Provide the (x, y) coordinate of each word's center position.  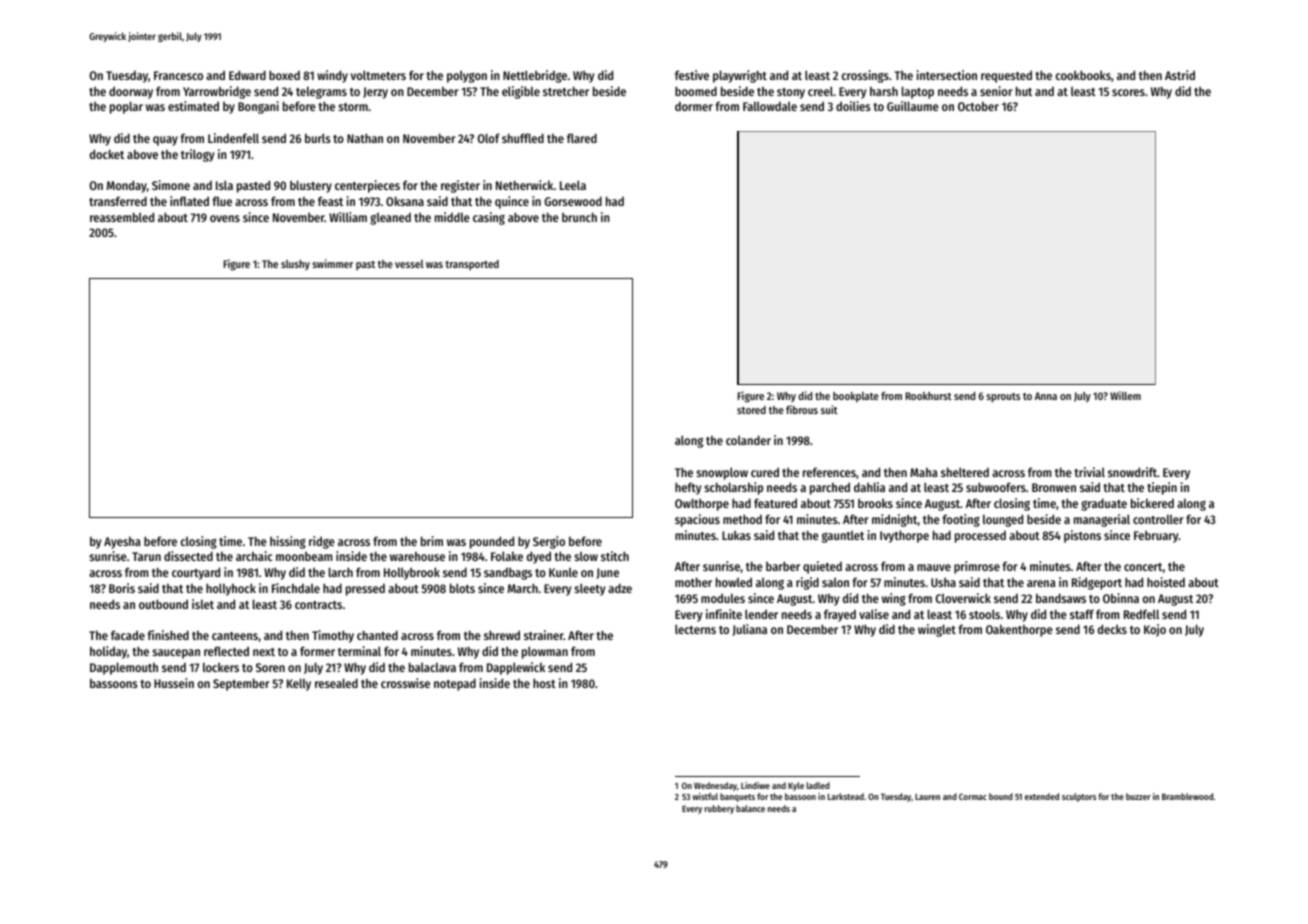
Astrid (1180, 75)
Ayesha (122, 543)
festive (692, 75)
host (544, 683)
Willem (1125, 395)
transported (472, 265)
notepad (455, 684)
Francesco (178, 75)
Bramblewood (1187, 796)
